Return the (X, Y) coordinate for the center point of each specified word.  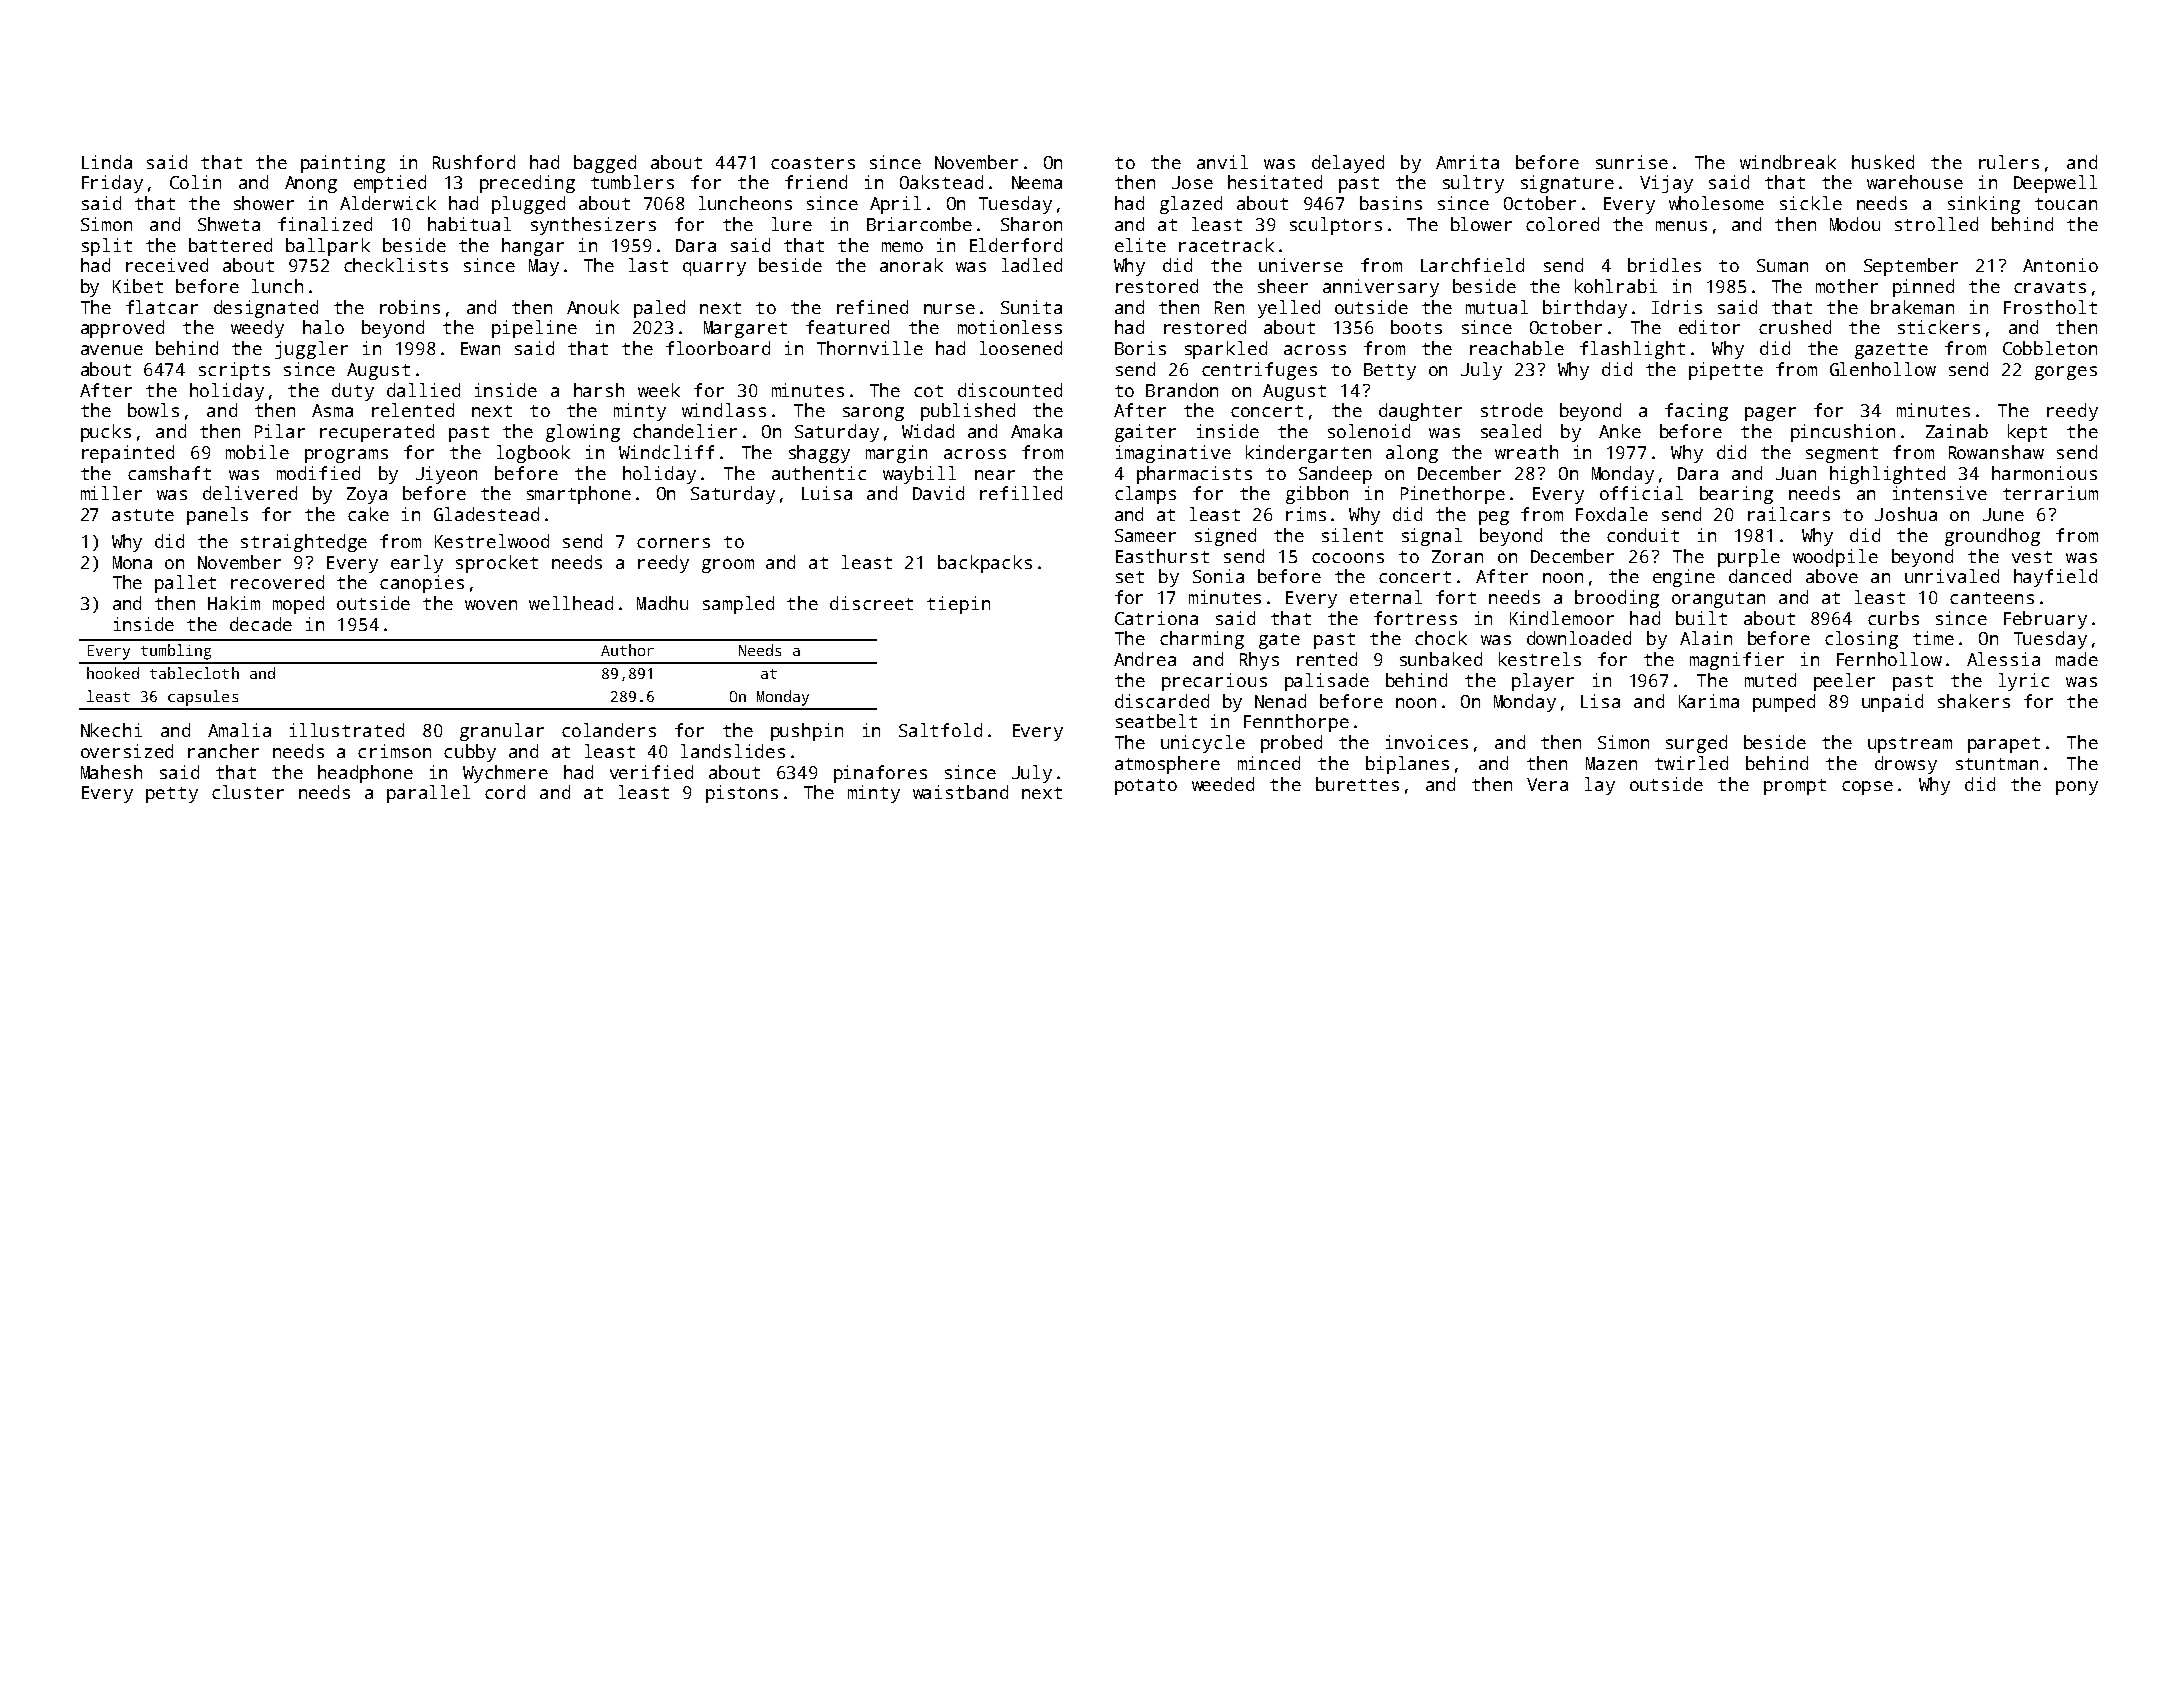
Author (627, 650)
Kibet (138, 286)
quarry (714, 269)
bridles (1664, 265)
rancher (223, 751)
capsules (203, 698)
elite (1140, 245)
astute (143, 515)
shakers (1974, 701)
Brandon (1182, 390)
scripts (234, 371)
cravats (2050, 287)
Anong (311, 184)
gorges (2066, 373)
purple (1749, 558)
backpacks (985, 564)
